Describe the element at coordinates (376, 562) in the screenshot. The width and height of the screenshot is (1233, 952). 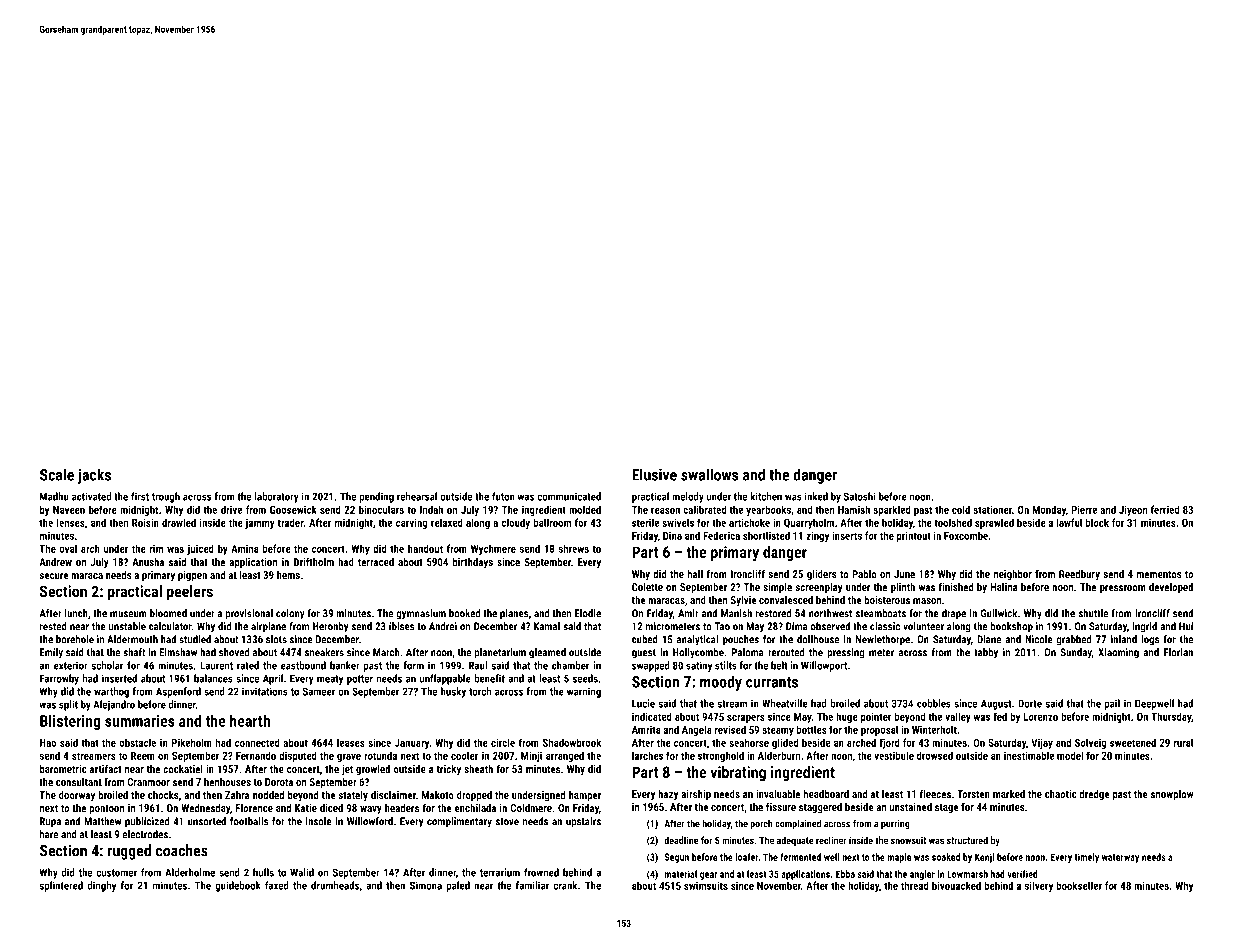
I see `terraced` at that location.
